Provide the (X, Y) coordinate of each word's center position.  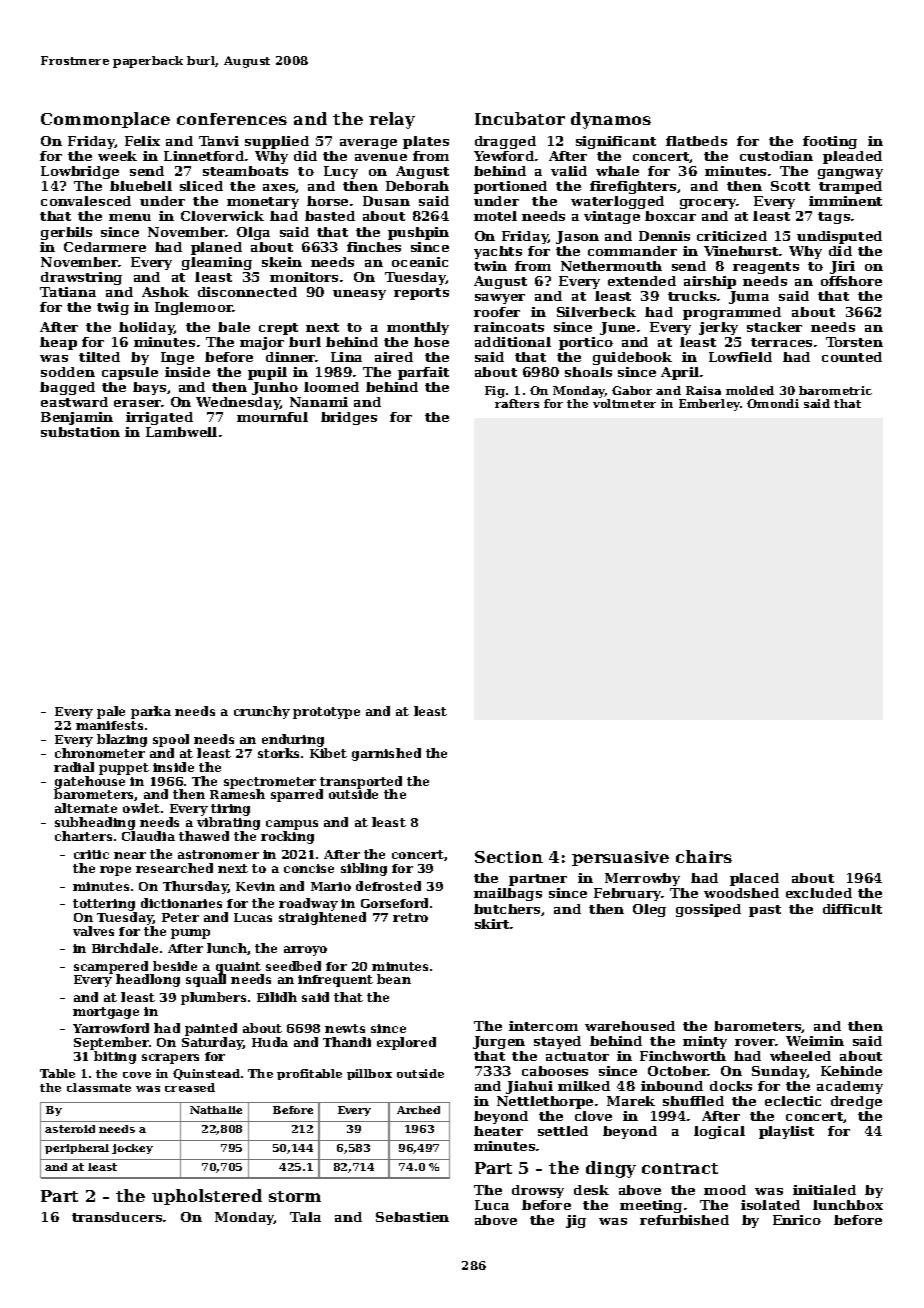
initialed (824, 1190)
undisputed (839, 237)
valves (93, 931)
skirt (492, 924)
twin (490, 266)
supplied (277, 142)
